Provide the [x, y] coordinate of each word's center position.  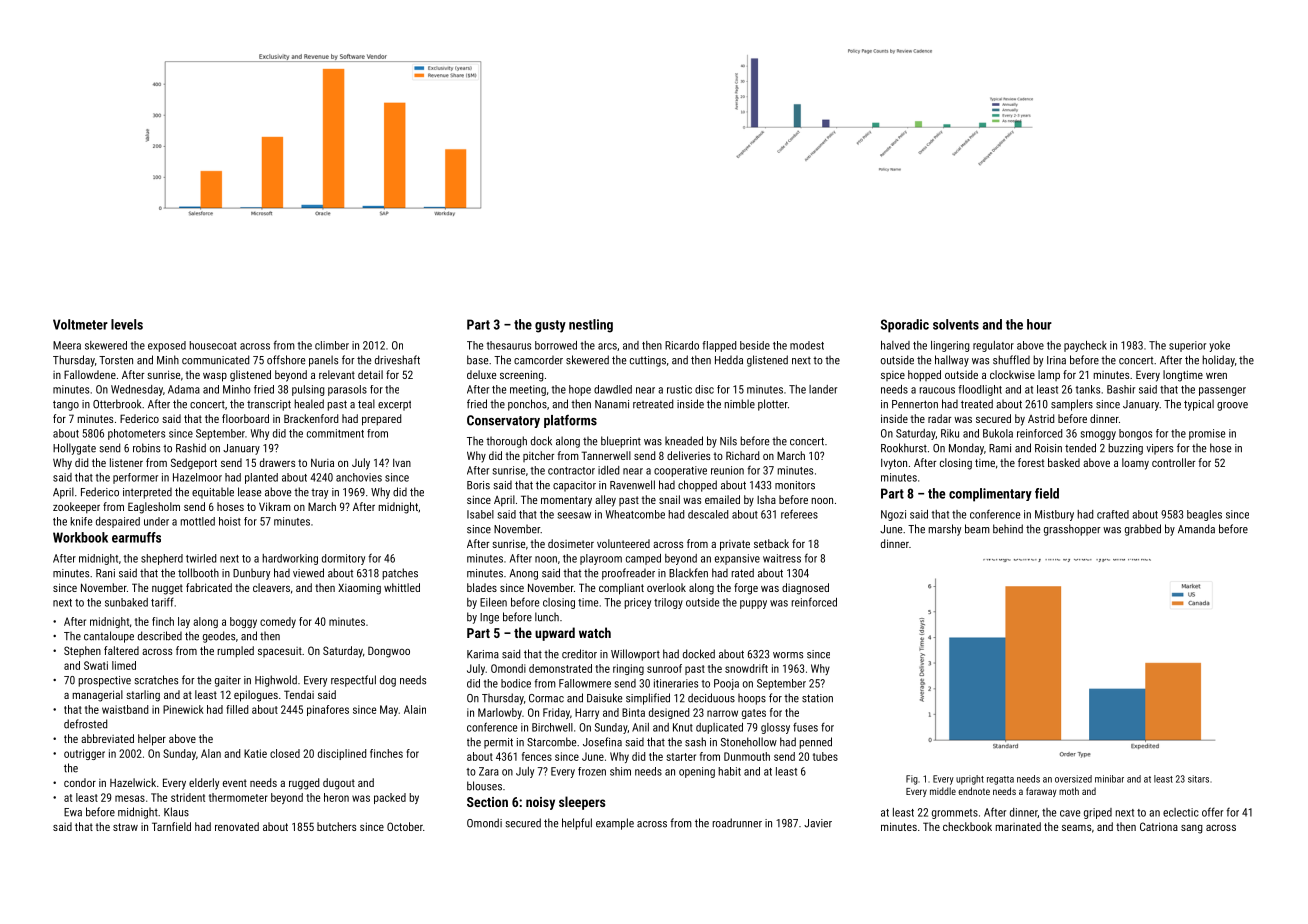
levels [127, 324]
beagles [1204, 515]
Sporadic [905, 326]
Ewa [73, 812]
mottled [198, 521]
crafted [1113, 514]
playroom [601, 559]
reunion [727, 470]
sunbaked [126, 602]
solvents [956, 324]
